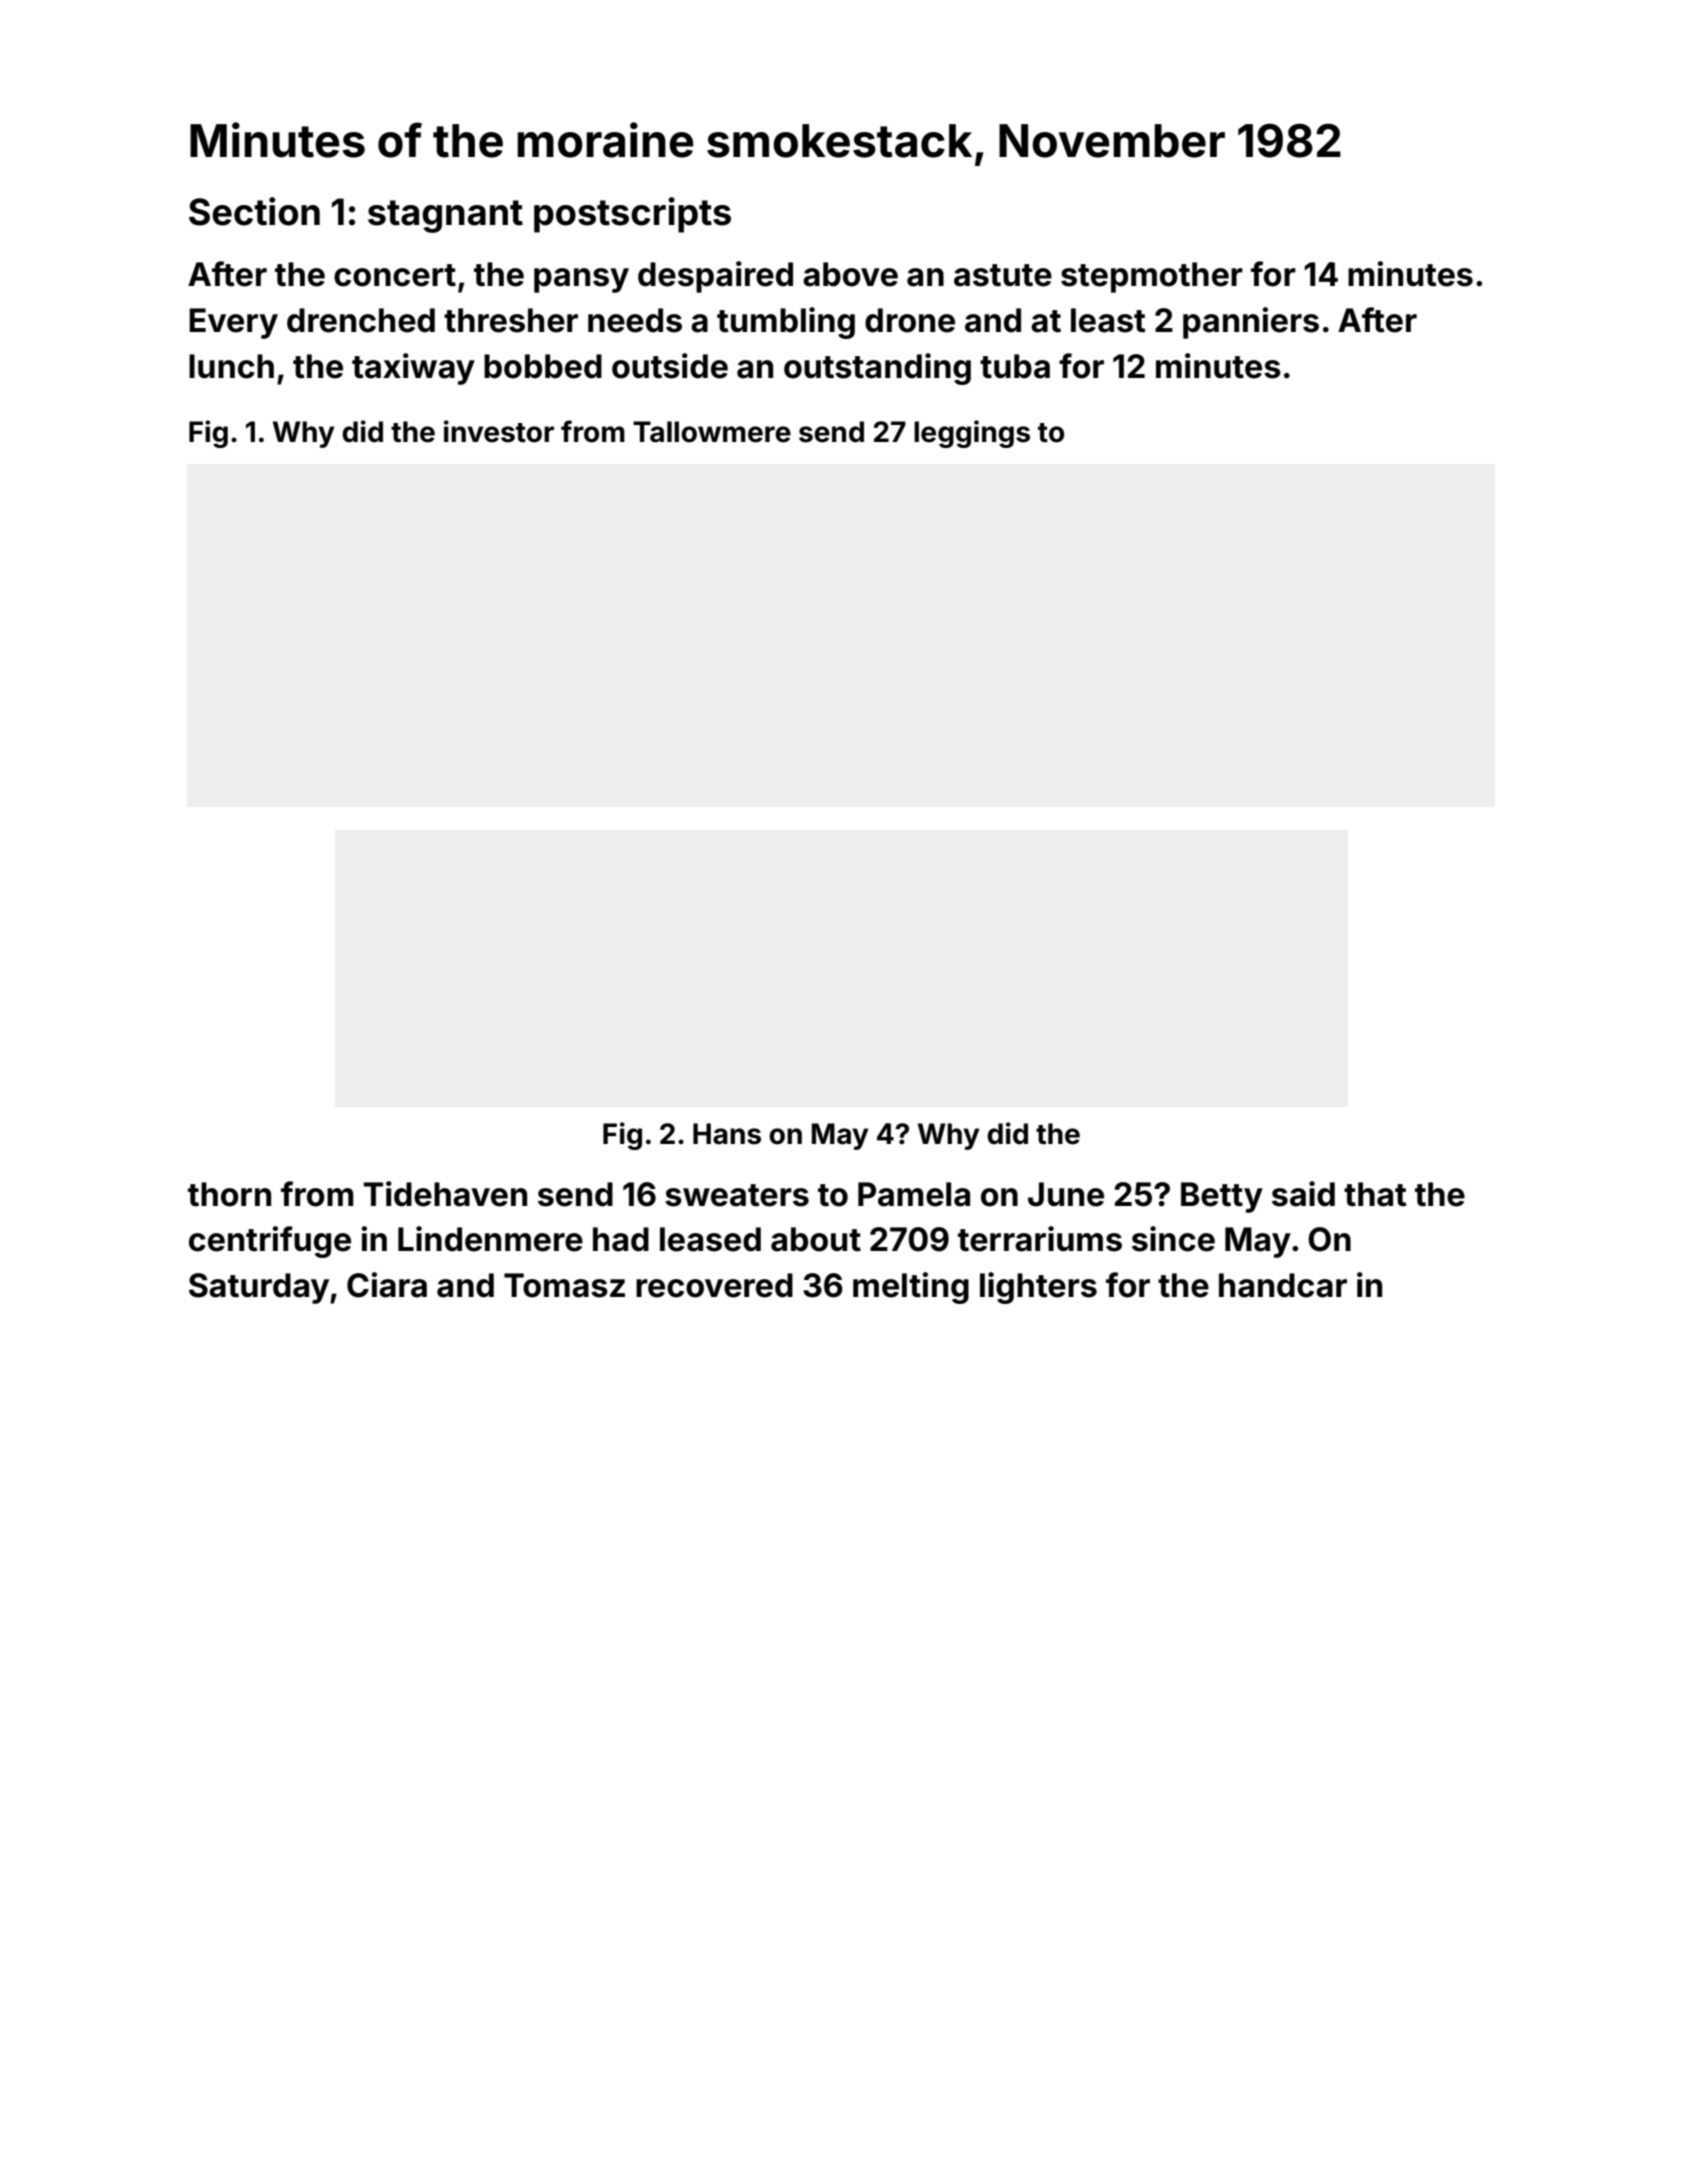  Describe the element at coordinates (254, 211) in the document. I see `Section` at that location.
